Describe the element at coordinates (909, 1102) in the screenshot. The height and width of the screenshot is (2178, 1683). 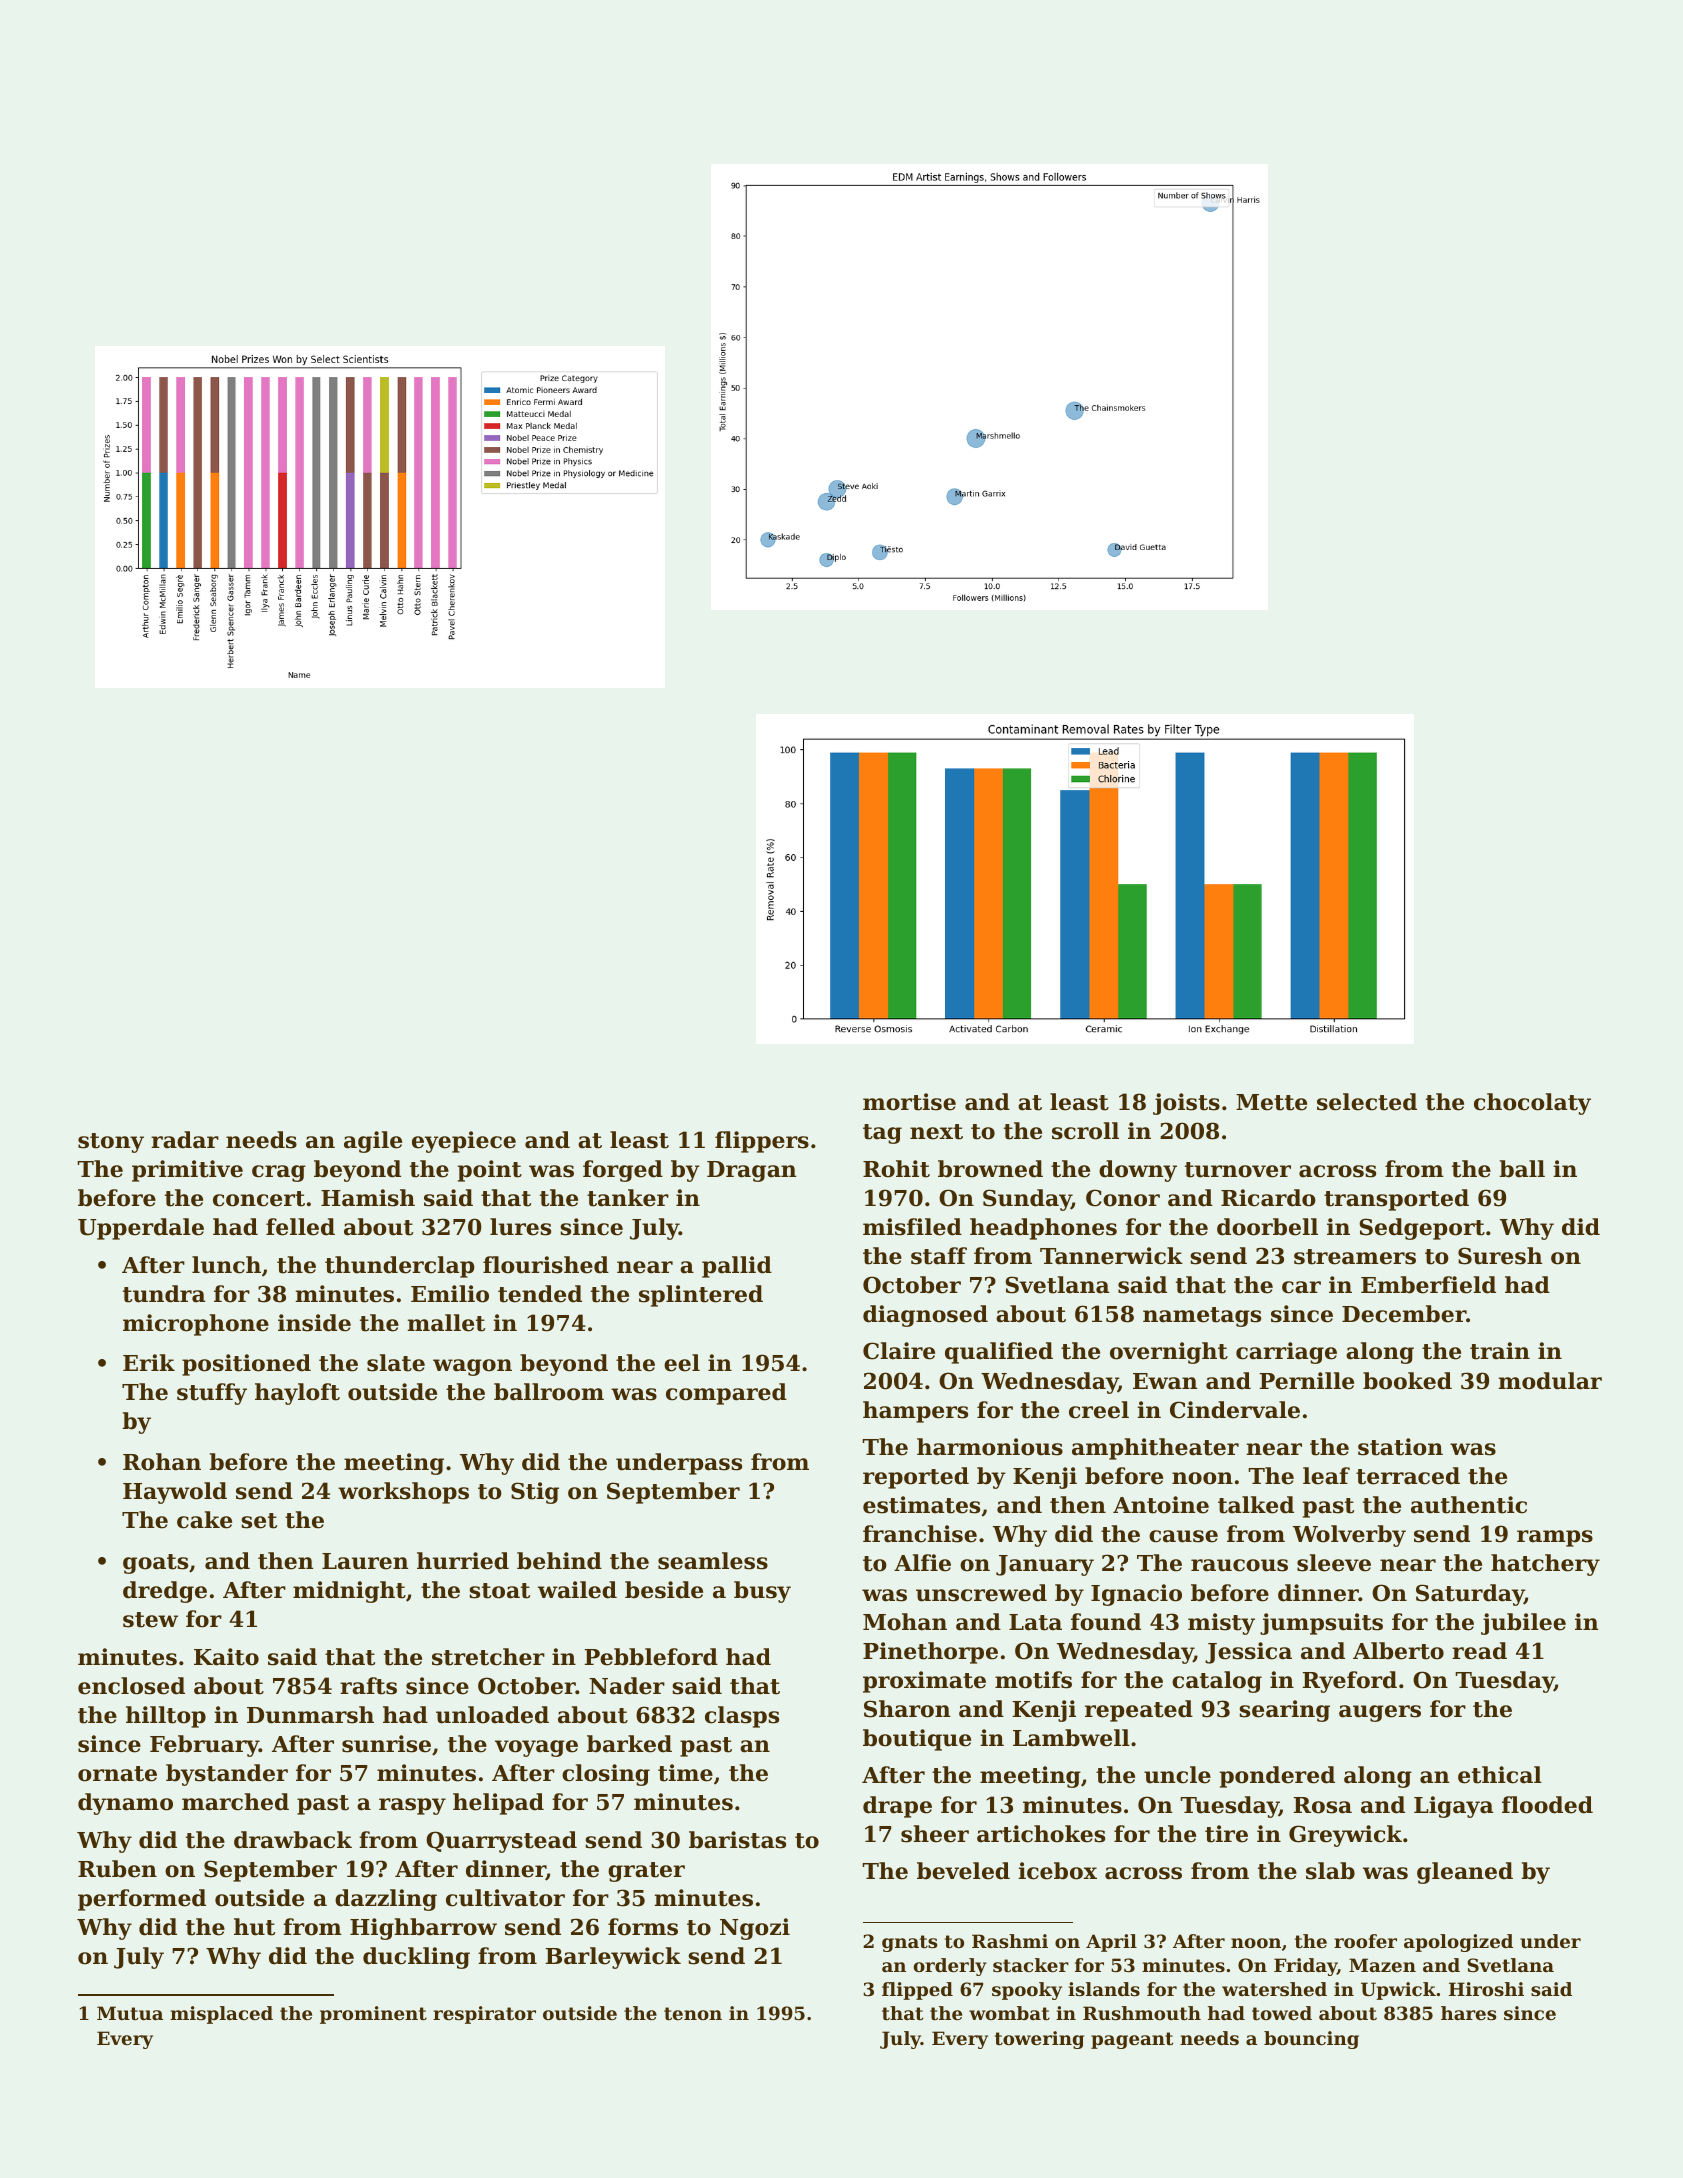
I see `mortise` at that location.
